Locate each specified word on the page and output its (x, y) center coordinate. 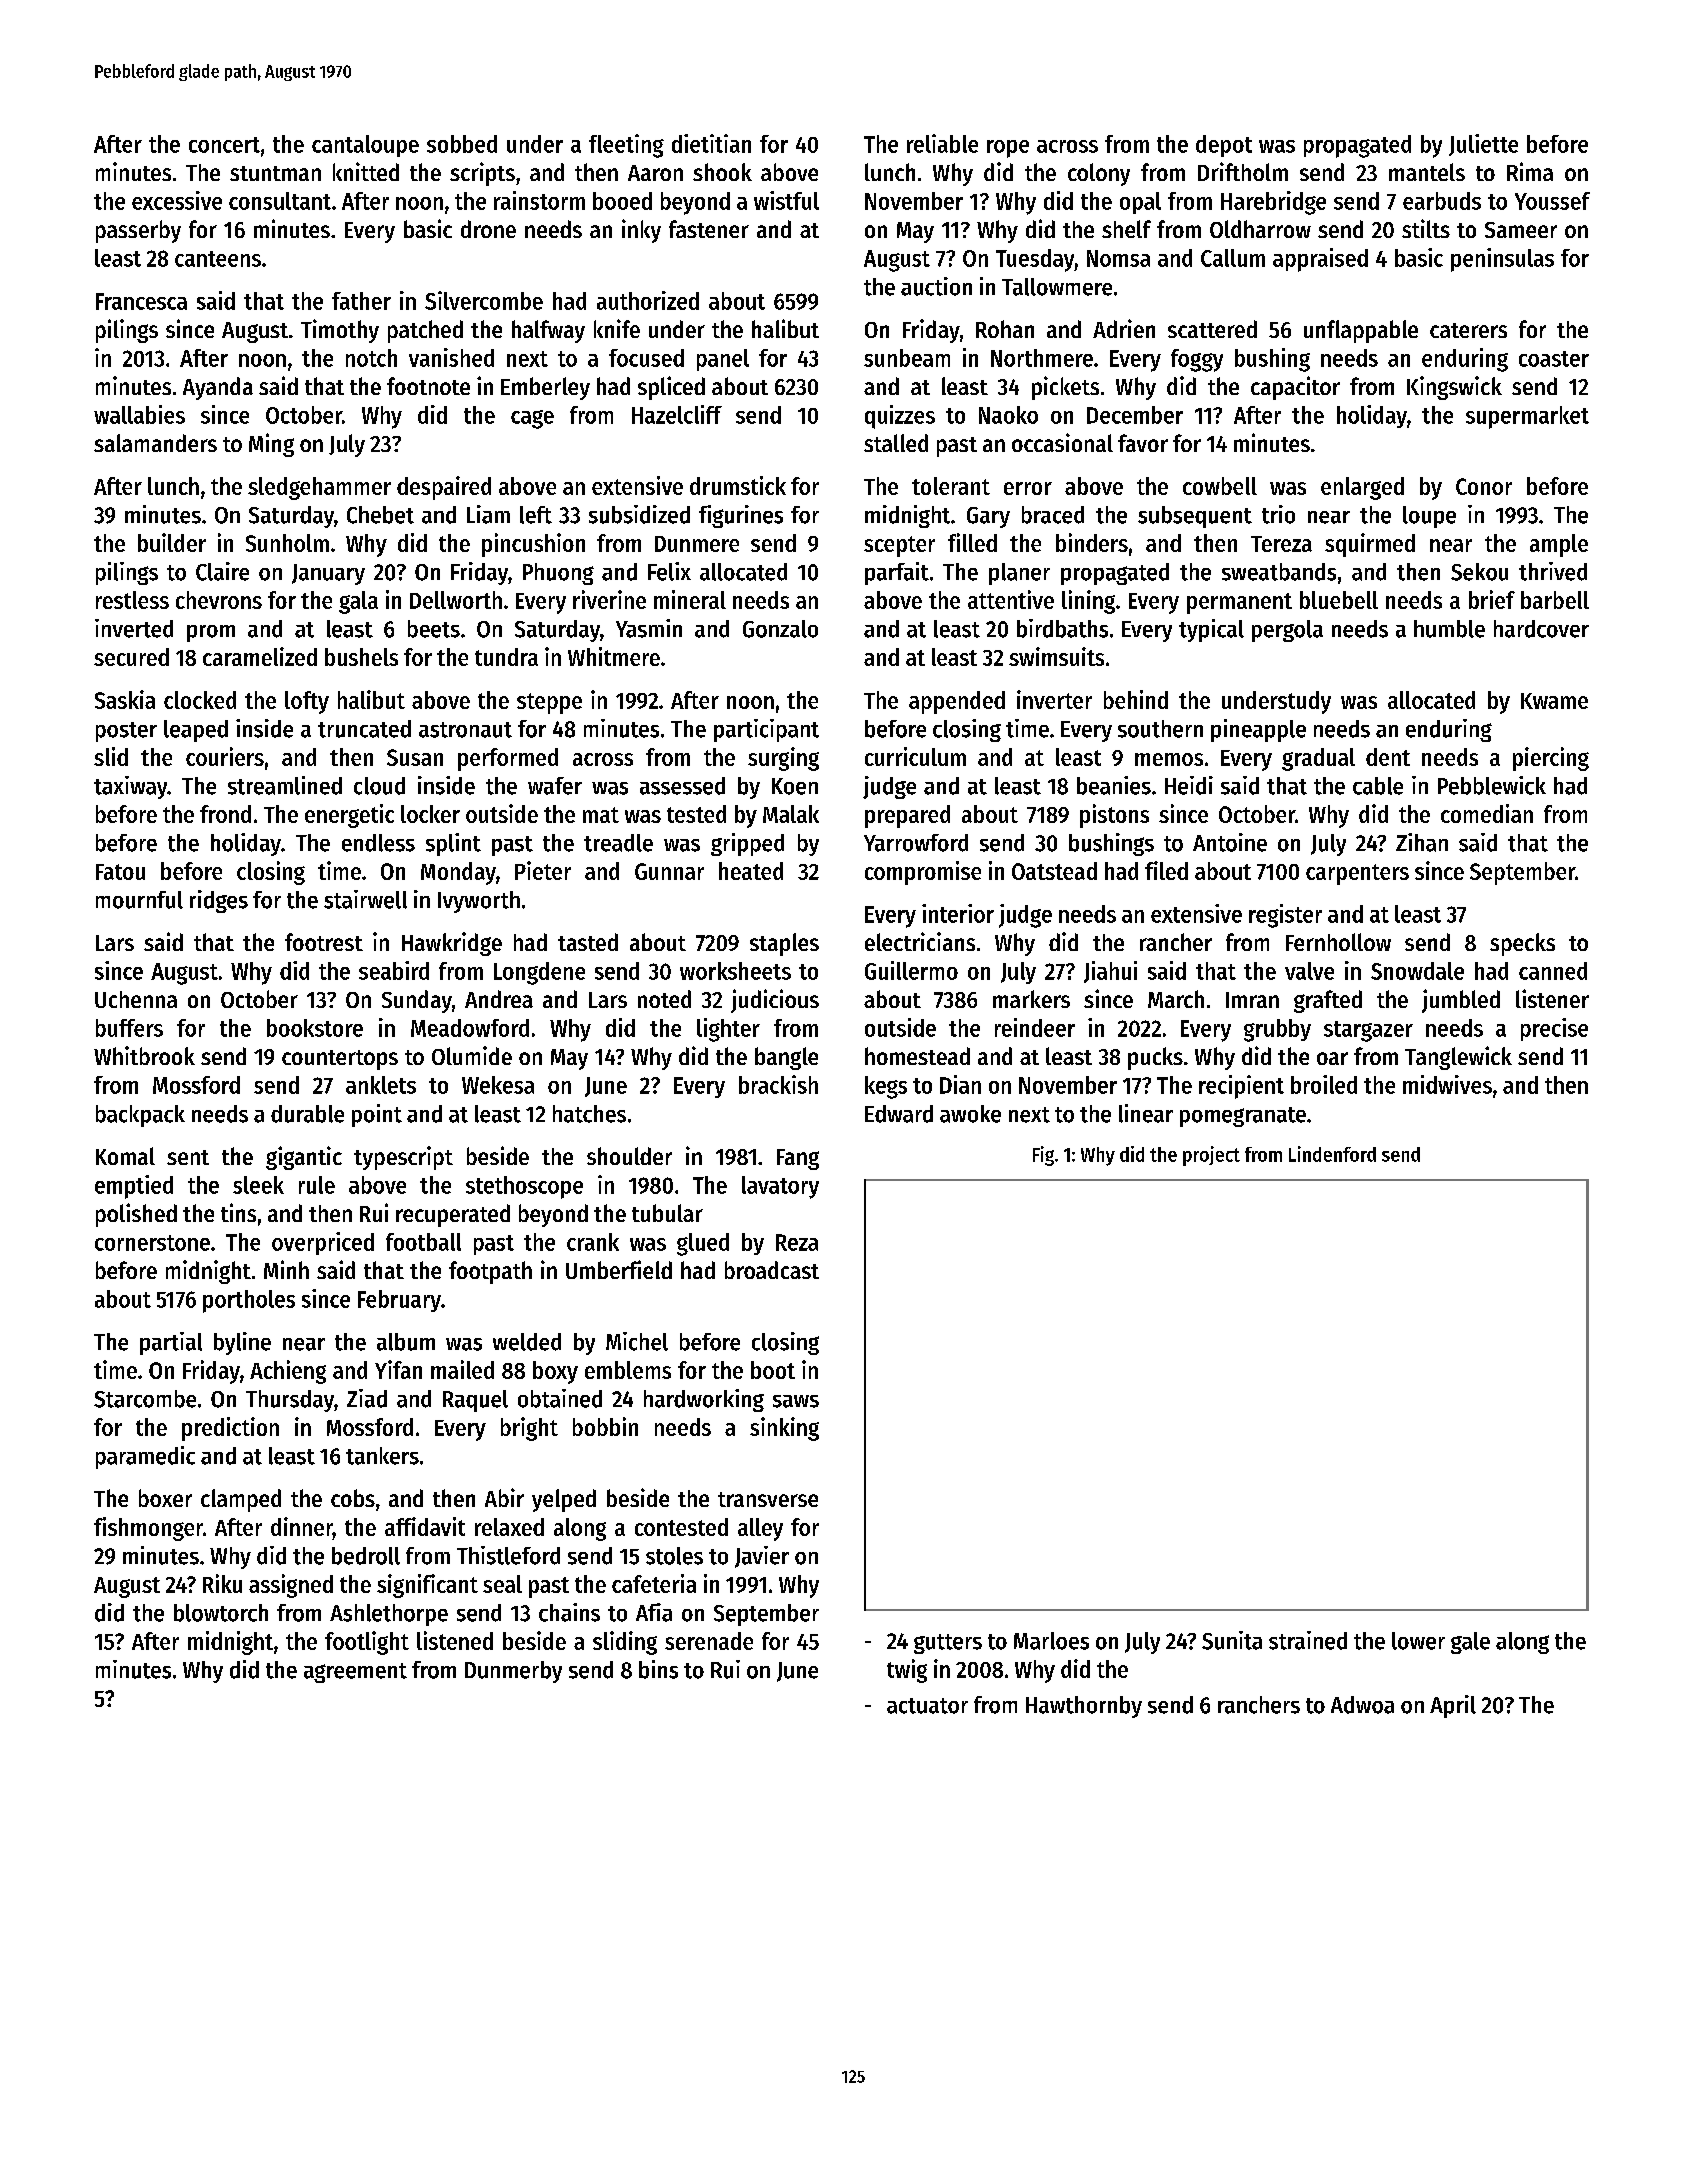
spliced (671, 388)
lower (1418, 1641)
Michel (637, 1341)
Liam (488, 514)
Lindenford (1332, 1154)
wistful (786, 200)
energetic (349, 816)
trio (1278, 514)
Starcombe (145, 1399)
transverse (768, 1499)
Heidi (1189, 785)
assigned (291, 1586)
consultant (280, 201)
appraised (1320, 260)
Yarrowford (916, 843)
